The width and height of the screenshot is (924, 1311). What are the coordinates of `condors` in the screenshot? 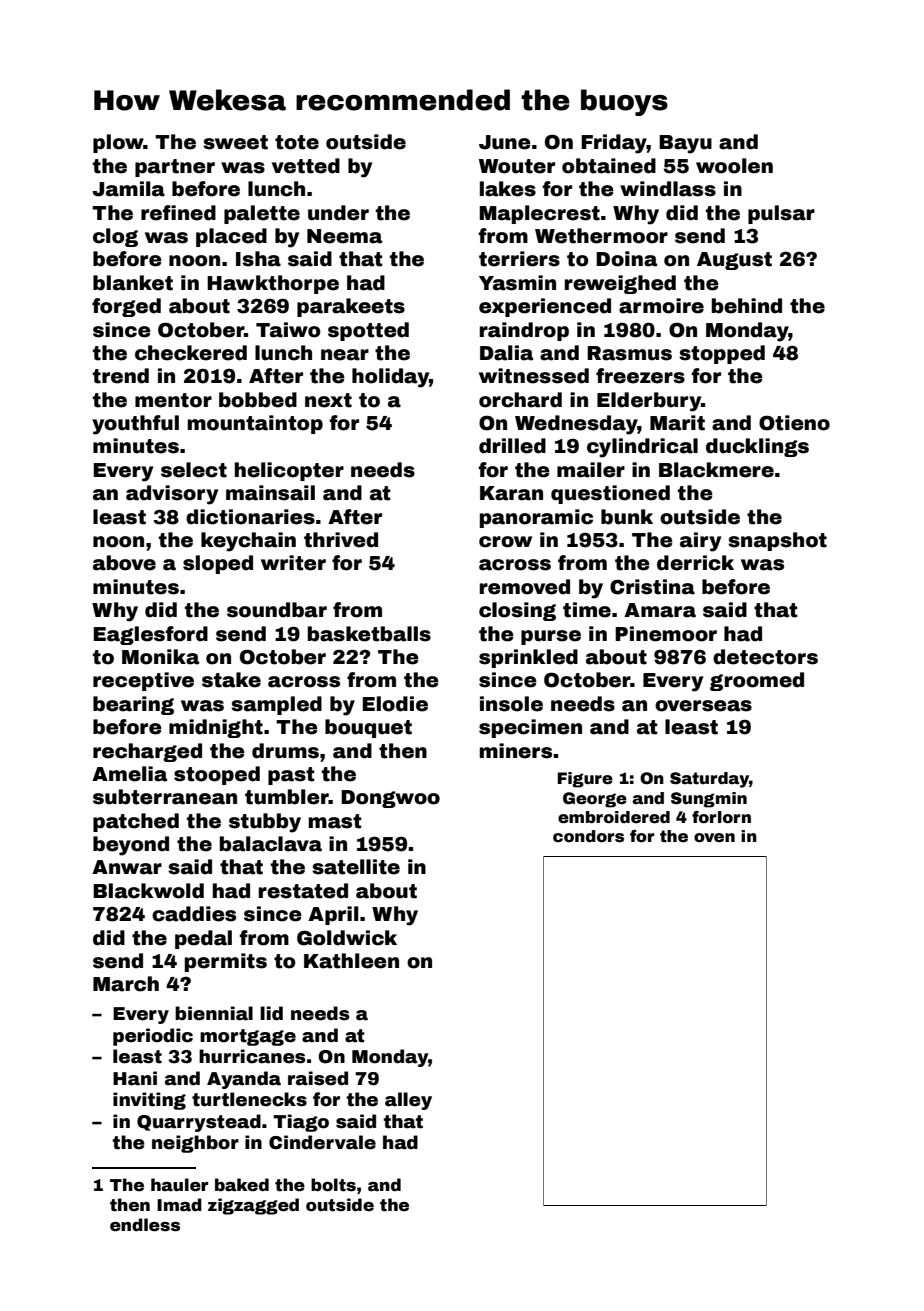 It's located at (588, 836).
